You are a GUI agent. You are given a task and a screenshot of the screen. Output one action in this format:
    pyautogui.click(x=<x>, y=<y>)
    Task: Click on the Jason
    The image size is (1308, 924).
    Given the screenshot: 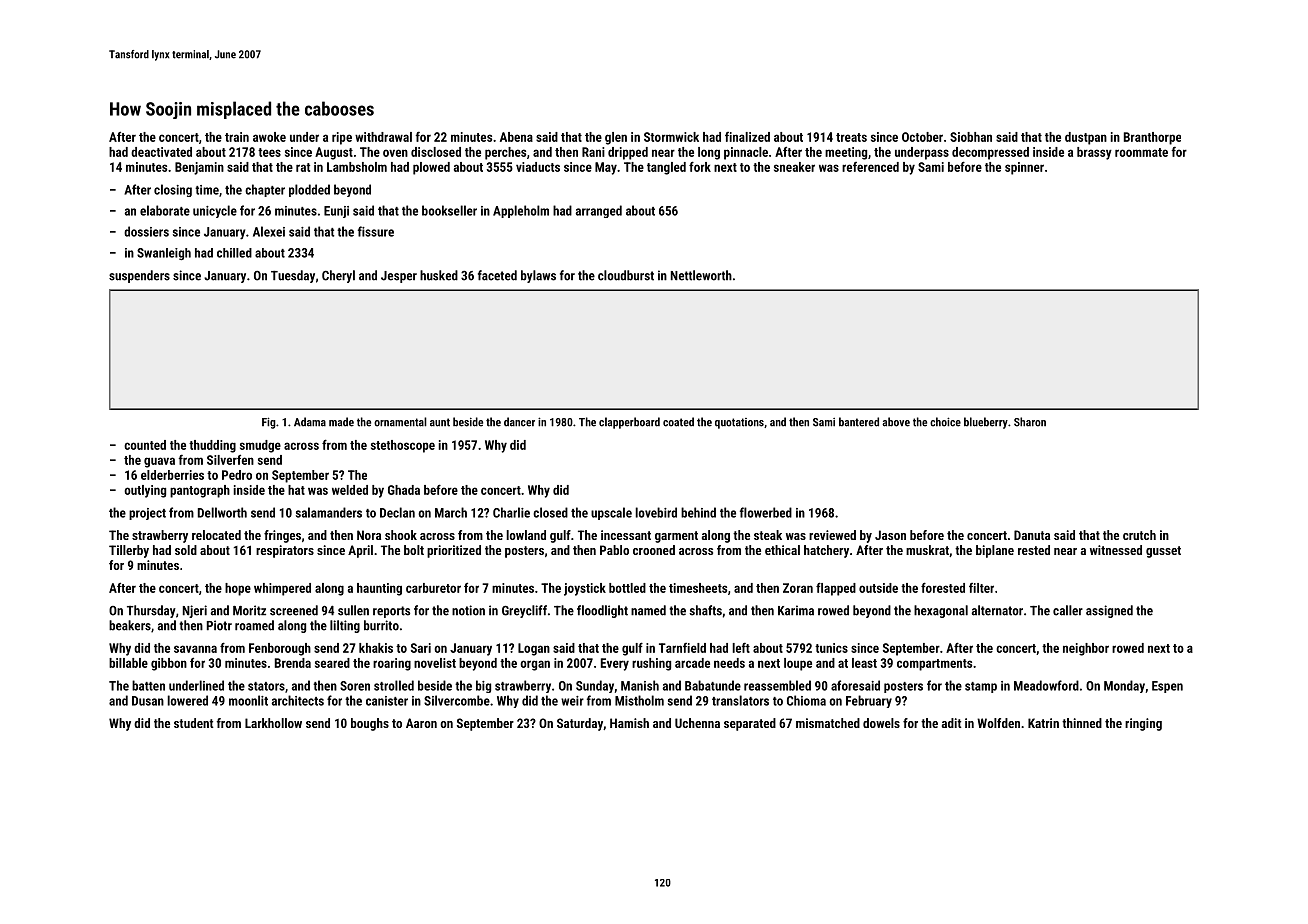 What is the action you would take?
    pyautogui.click(x=890, y=535)
